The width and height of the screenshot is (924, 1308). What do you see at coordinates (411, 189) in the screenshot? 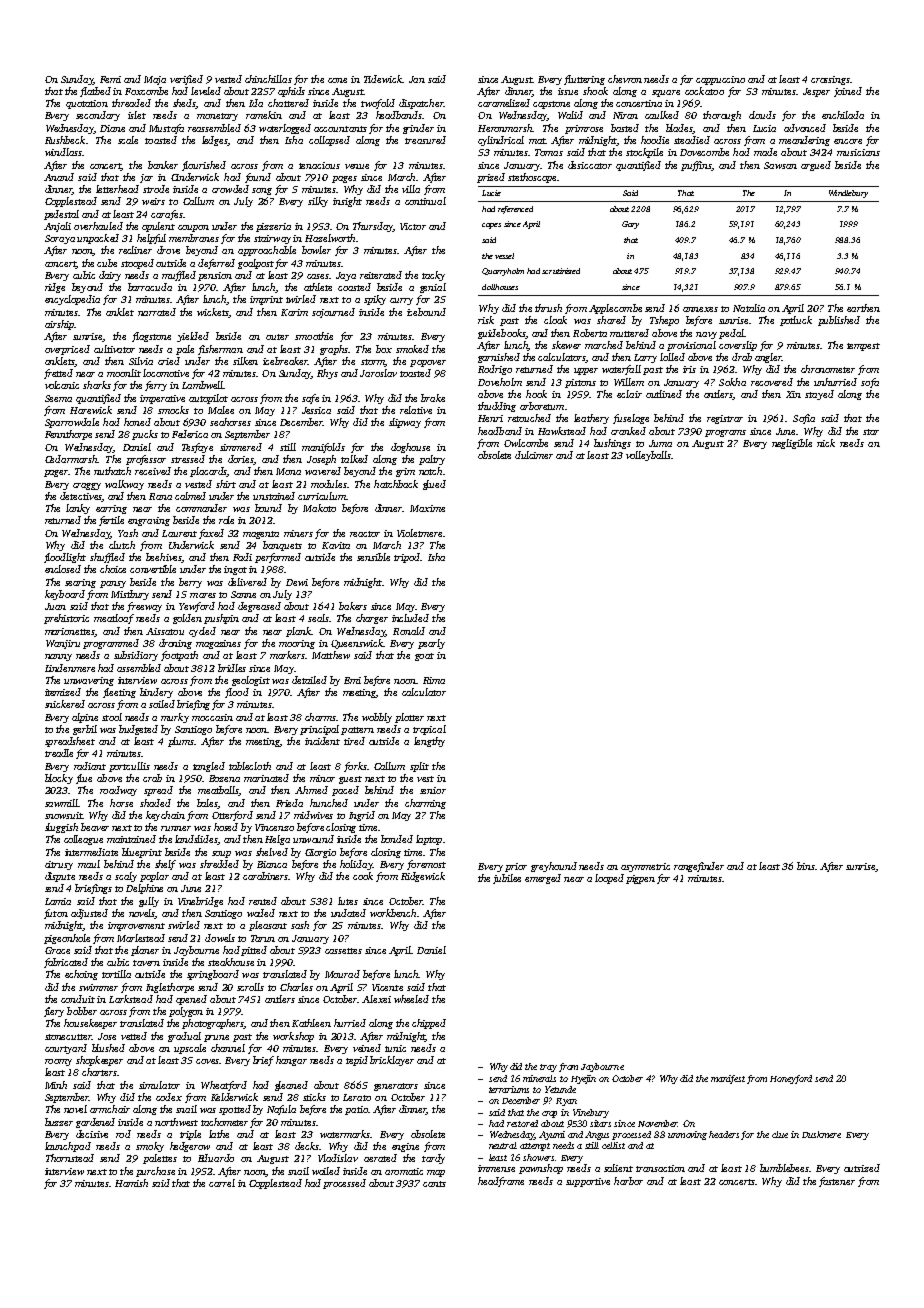
I see `villa` at bounding box center [411, 189].
